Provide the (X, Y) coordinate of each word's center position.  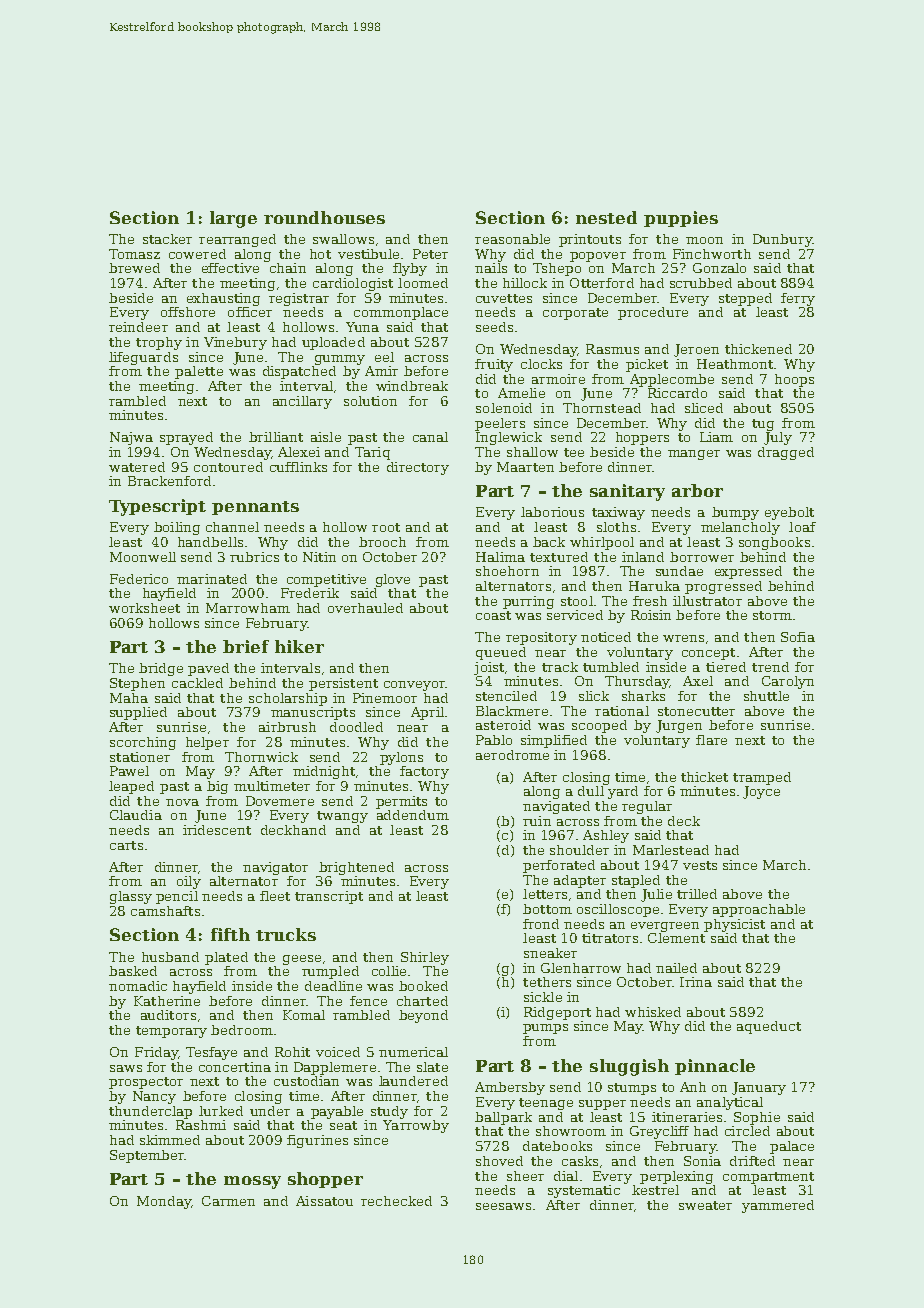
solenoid (504, 408)
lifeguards (143, 358)
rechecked (396, 1201)
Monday (164, 1202)
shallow (532, 452)
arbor (697, 490)
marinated (212, 579)
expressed (748, 572)
